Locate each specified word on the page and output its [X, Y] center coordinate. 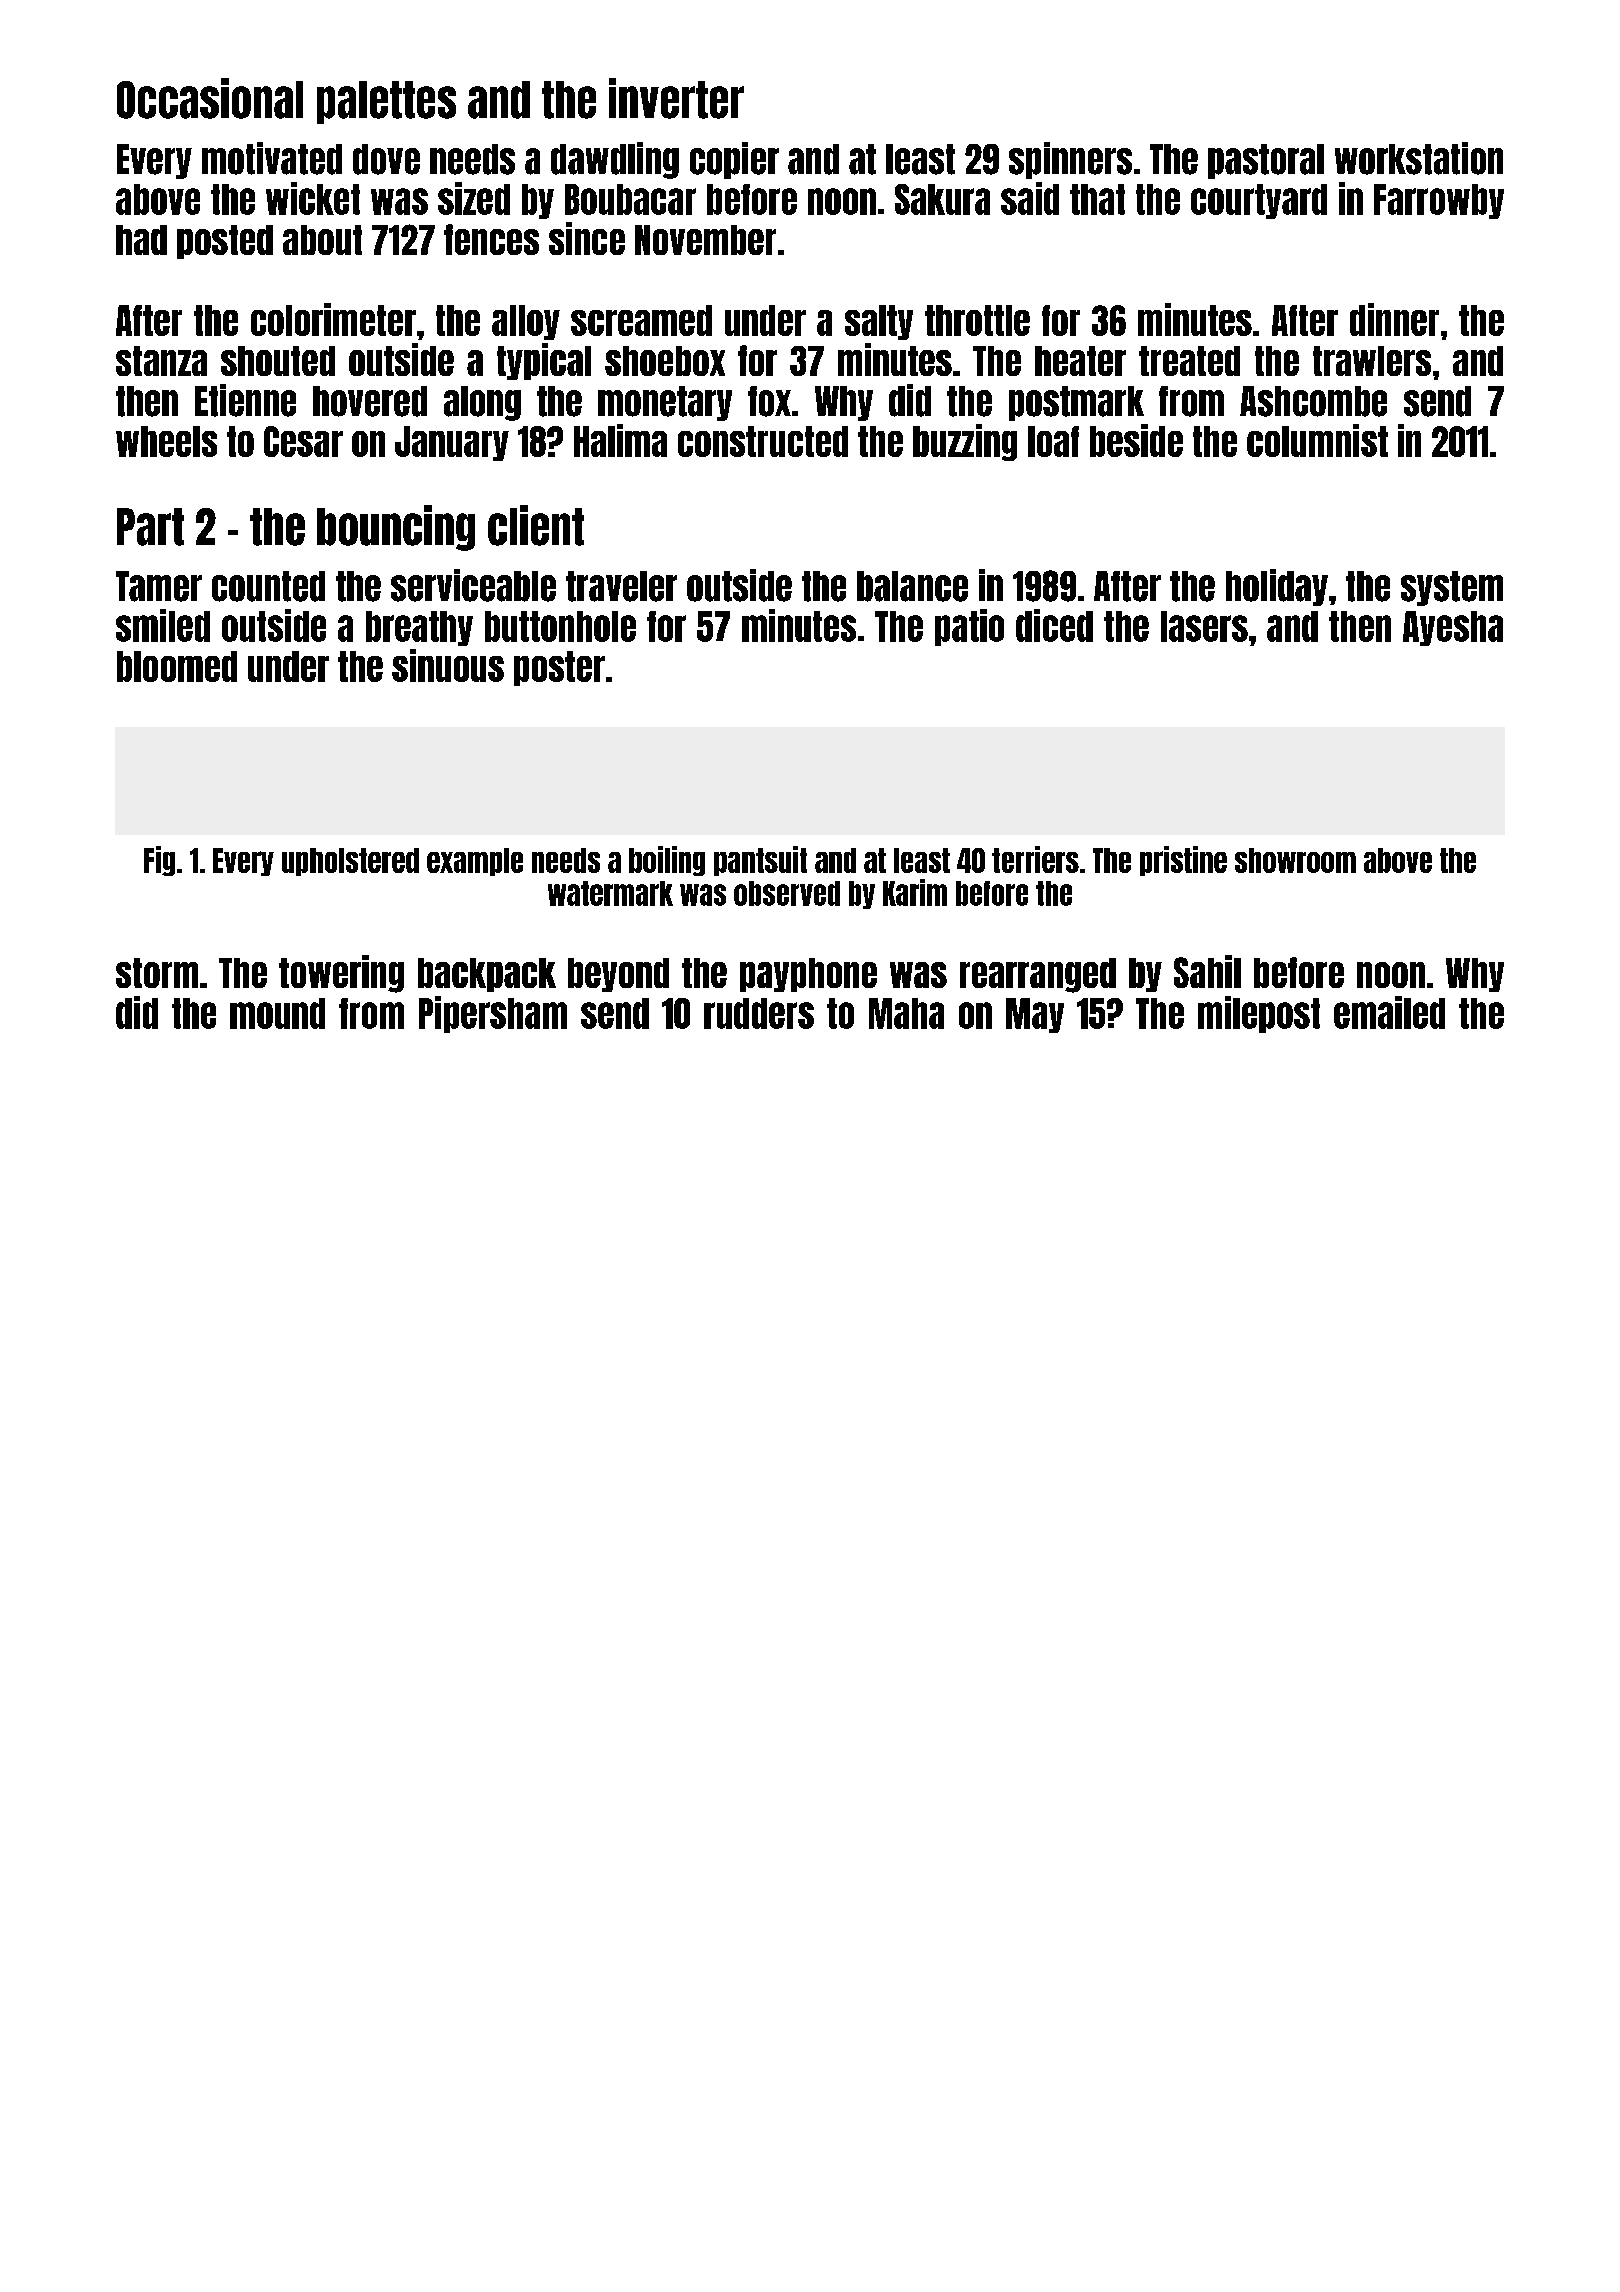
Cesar [303, 441]
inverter [676, 98]
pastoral [1266, 161]
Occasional [210, 98]
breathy [419, 628]
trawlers [1372, 361]
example [475, 862]
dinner [1394, 319]
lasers [1204, 626]
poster [559, 668]
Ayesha [1453, 628]
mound [277, 1013]
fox [769, 401]
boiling [667, 861]
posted [225, 242]
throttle [977, 320]
